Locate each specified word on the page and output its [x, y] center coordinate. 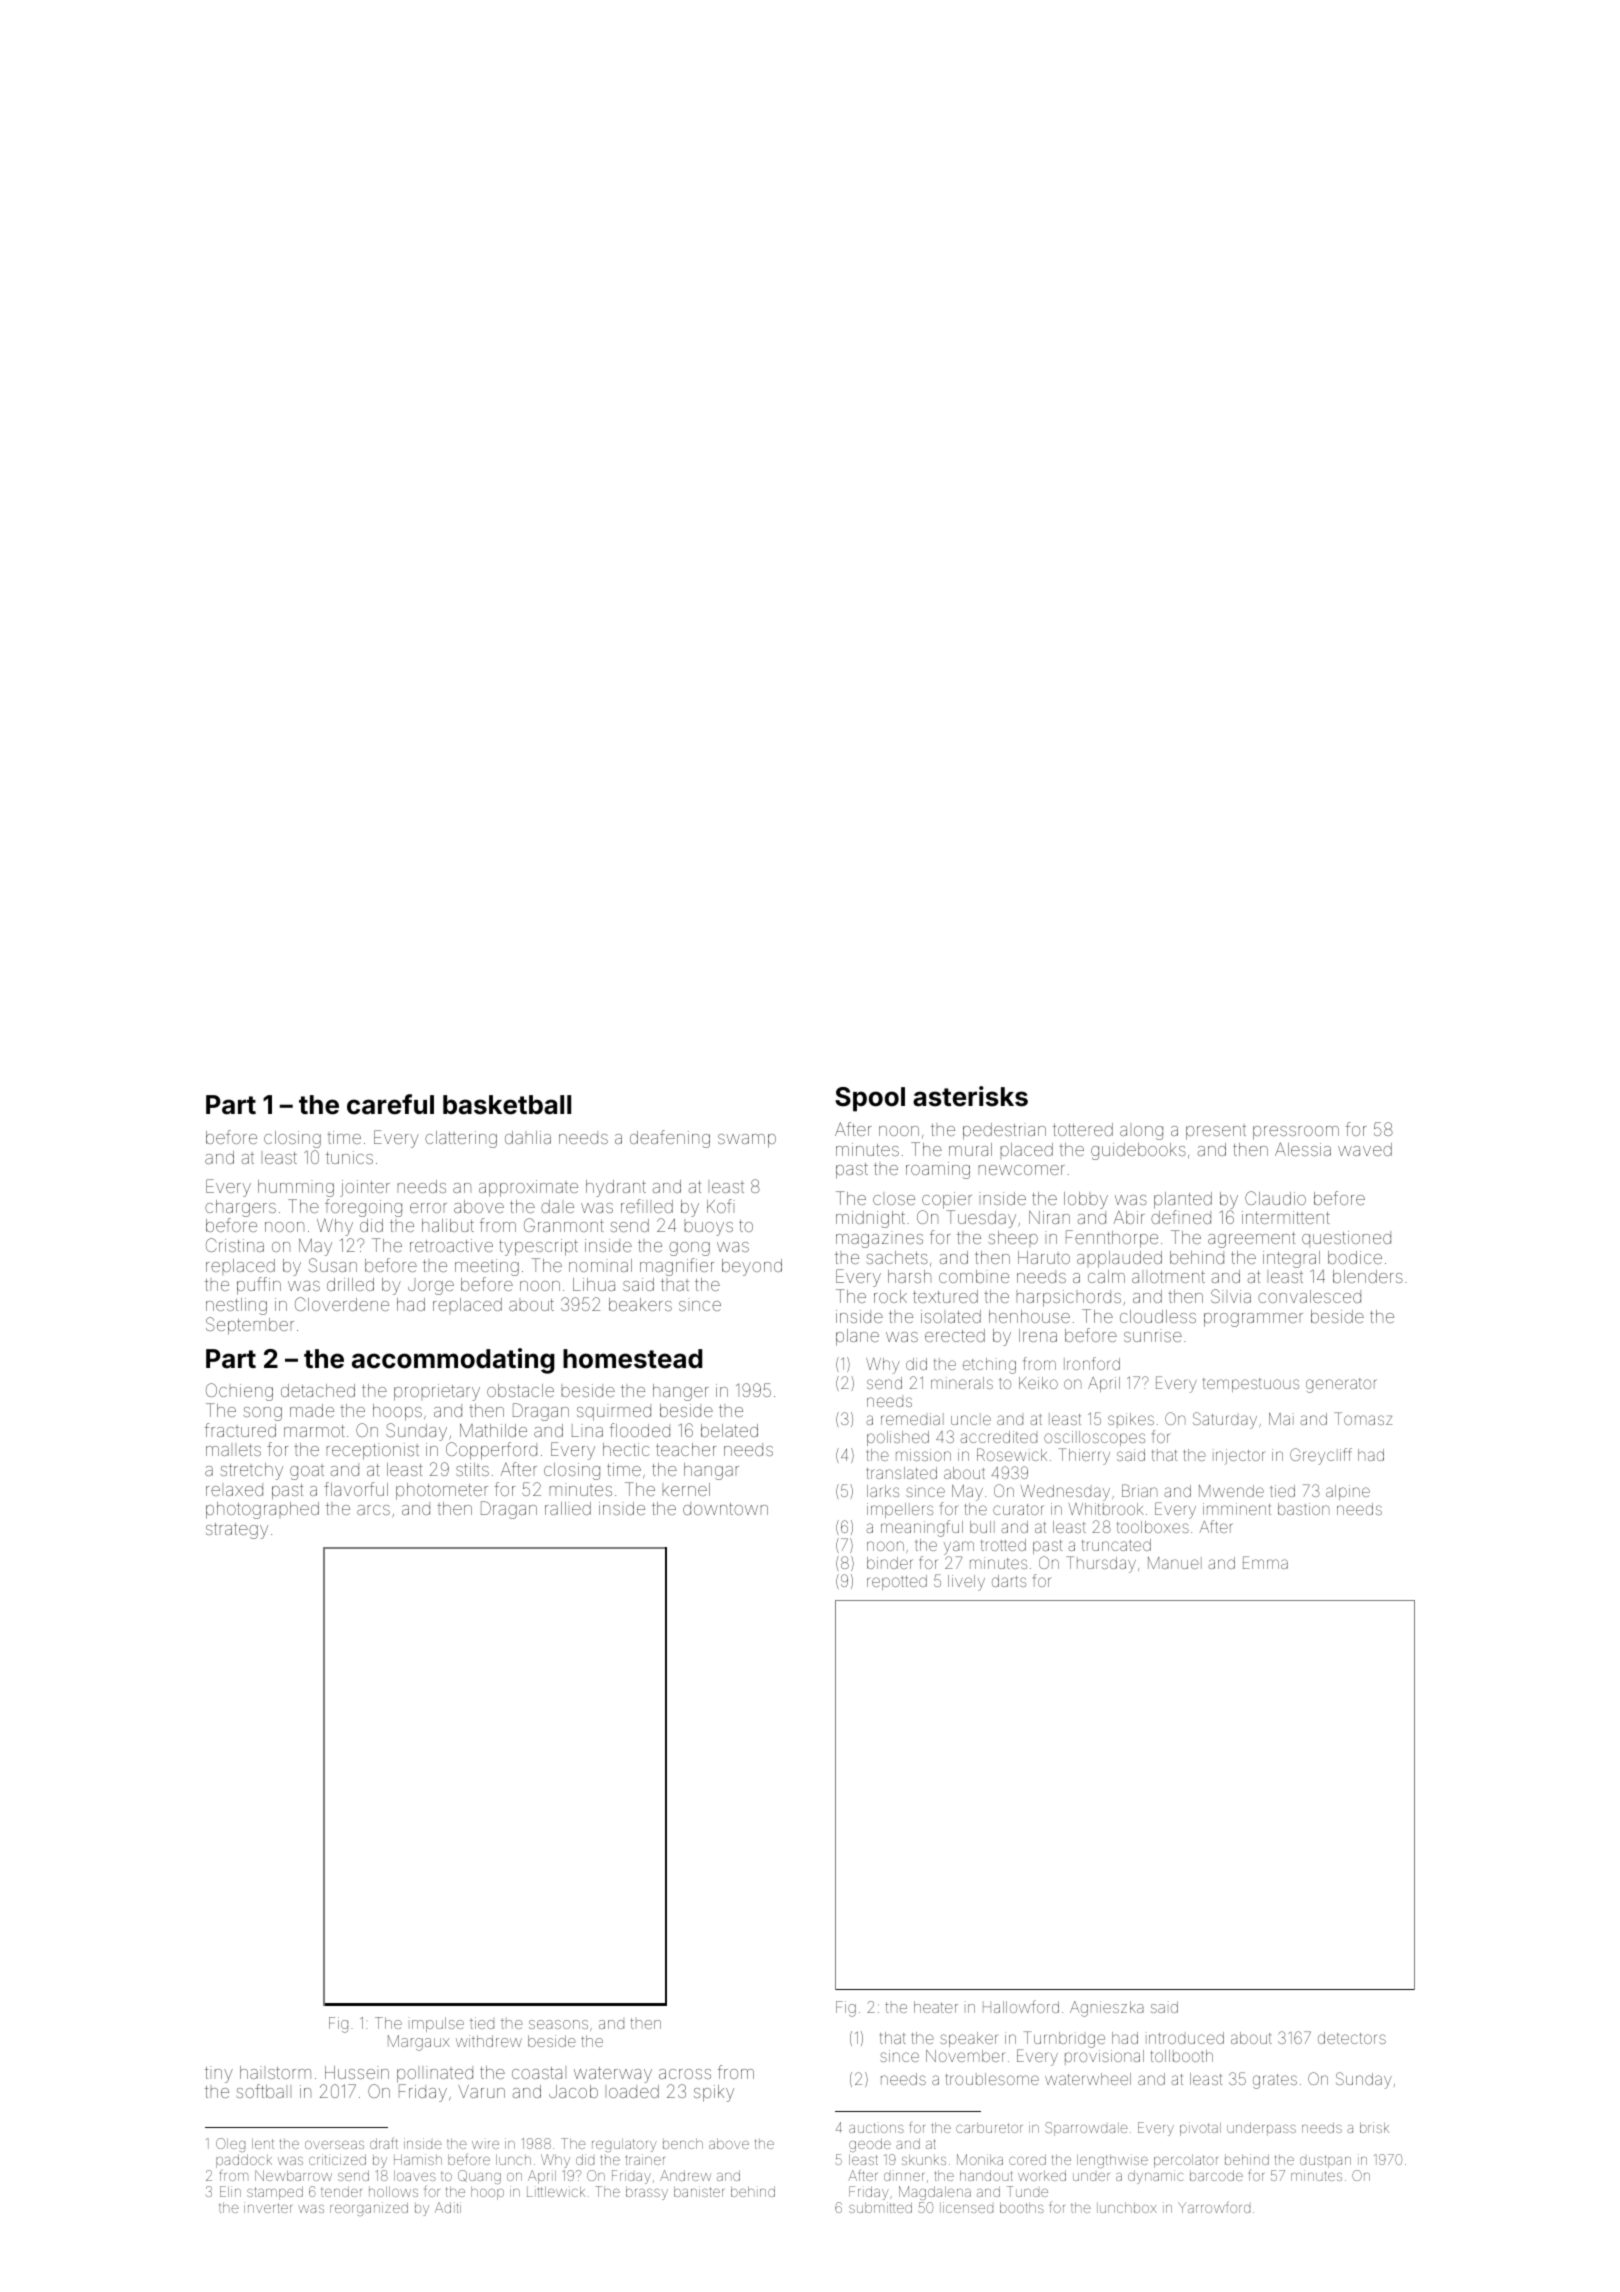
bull [982, 1527]
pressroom [1296, 1133]
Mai [1281, 1419]
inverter [268, 2207]
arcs [373, 1510]
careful [390, 1104]
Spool [870, 1099]
